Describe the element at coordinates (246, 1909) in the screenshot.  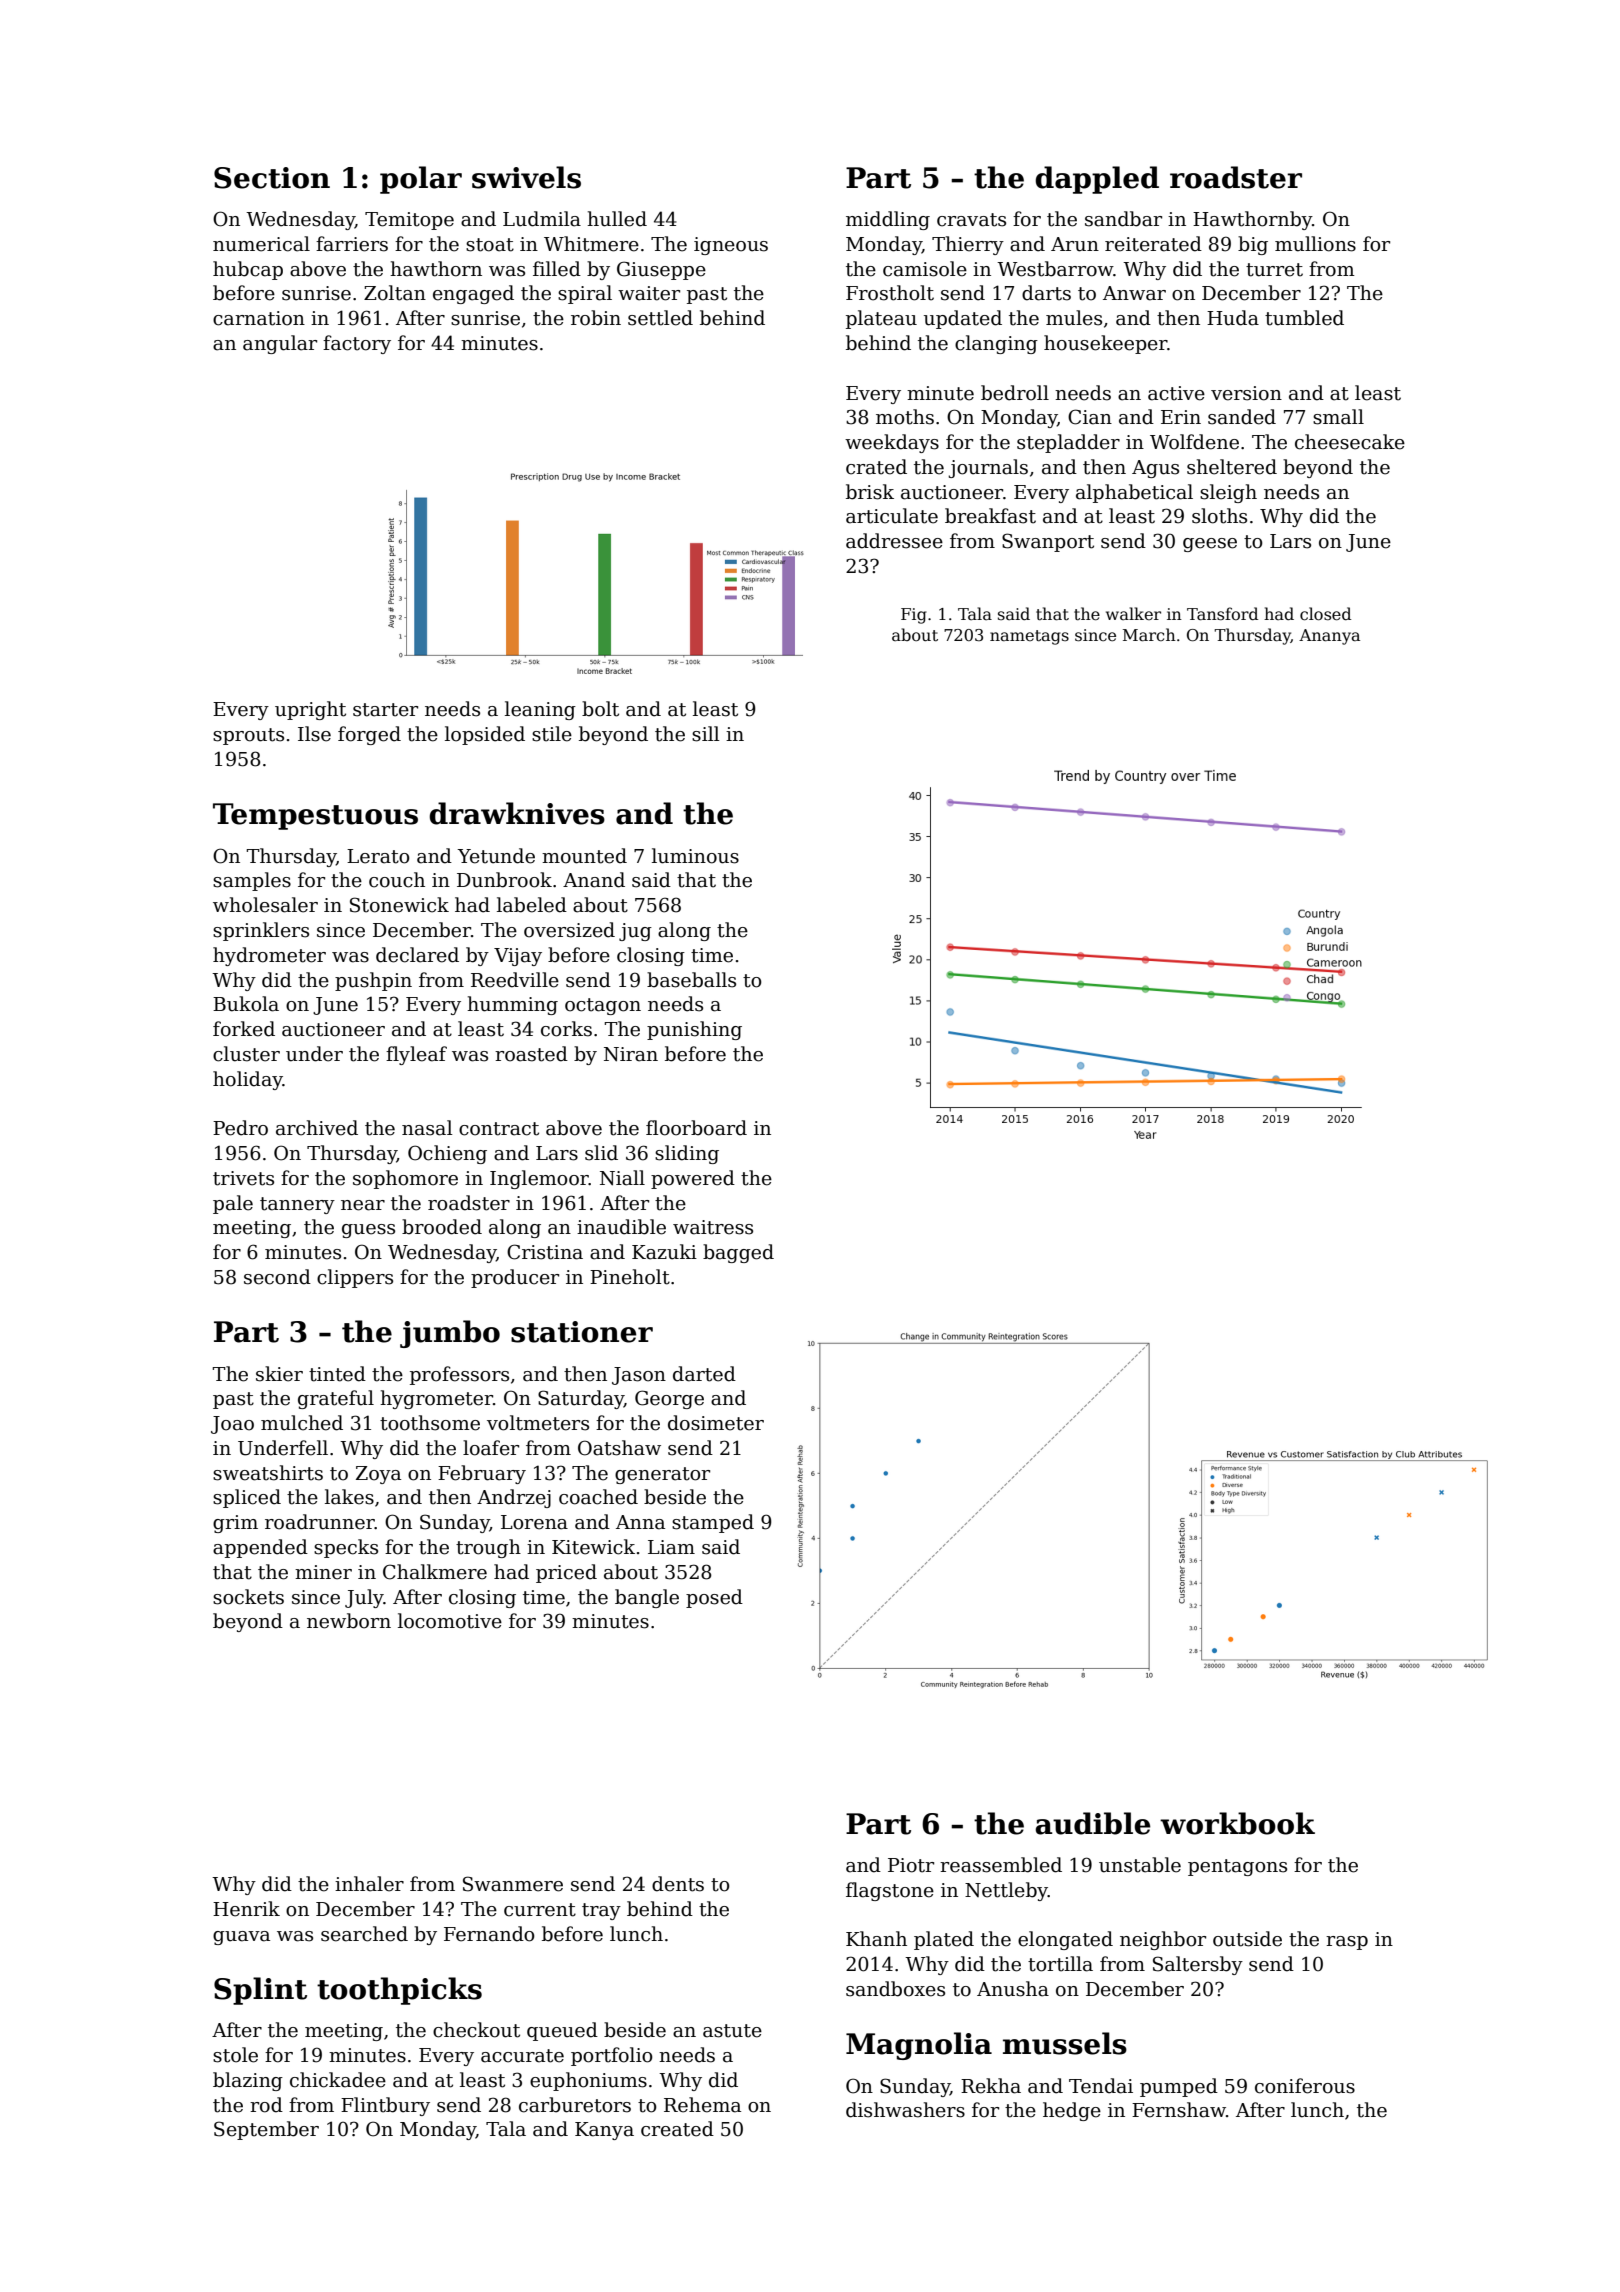
I see `Henrik` at that location.
